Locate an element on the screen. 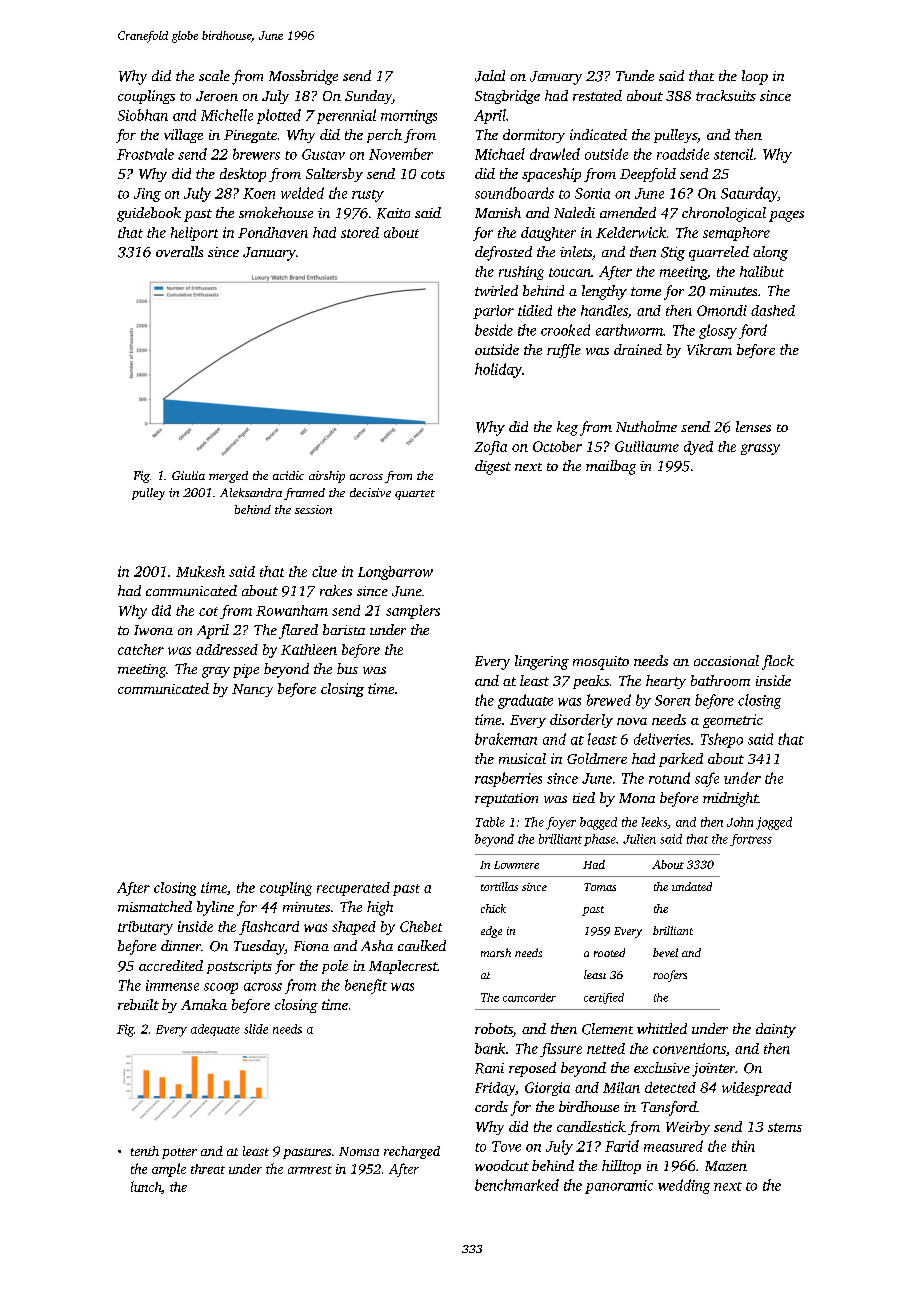 The image size is (924, 1308). whittled is located at coordinates (662, 1028).
